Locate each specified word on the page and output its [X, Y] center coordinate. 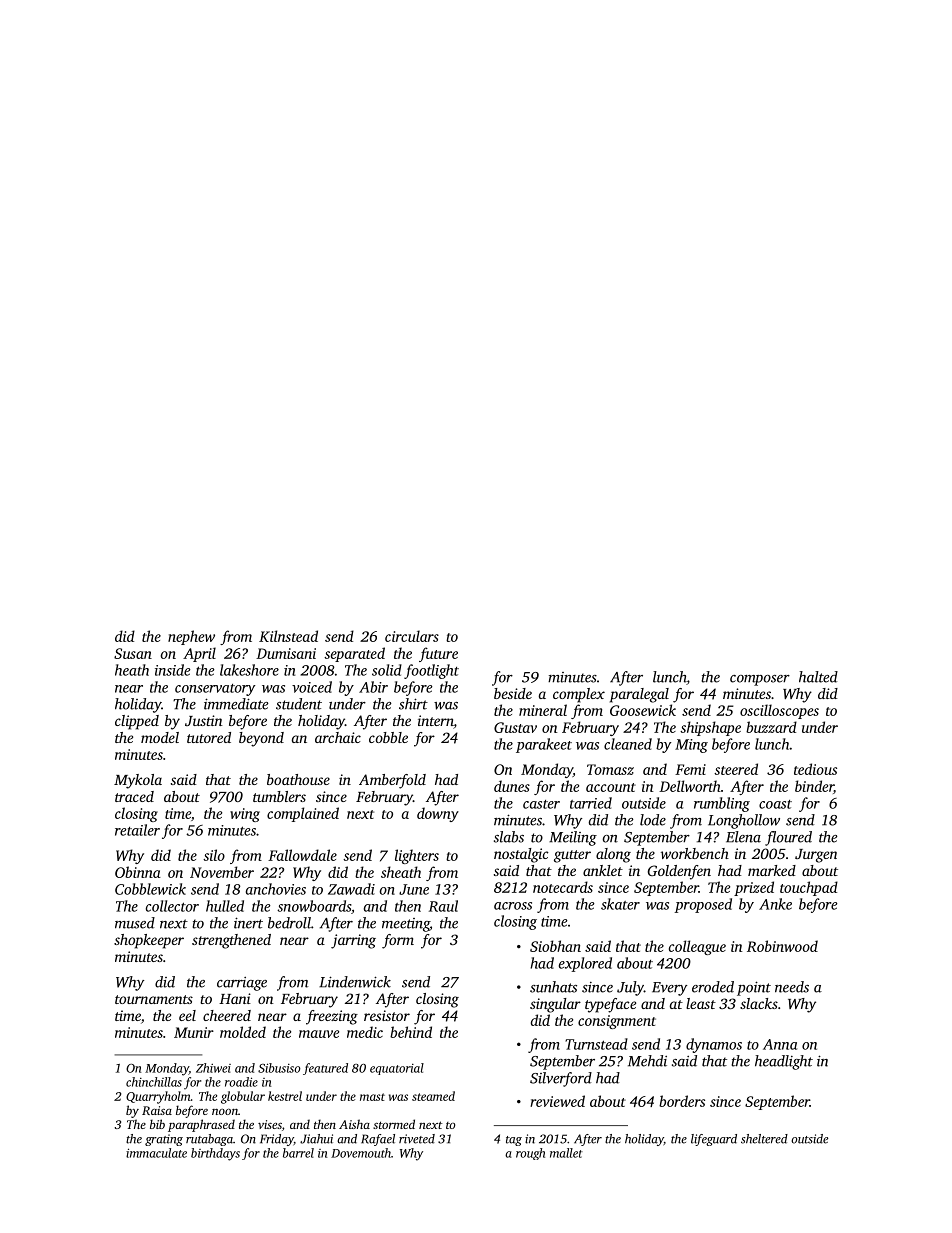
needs [792, 987]
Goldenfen [679, 872]
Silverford [561, 1079]
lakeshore [249, 670]
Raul [443, 906]
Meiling [573, 838]
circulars [412, 636]
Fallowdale [302, 855]
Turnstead [596, 1044]
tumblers [279, 796]
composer [760, 680]
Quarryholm [158, 1097]
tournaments [154, 999]
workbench [695, 853]
